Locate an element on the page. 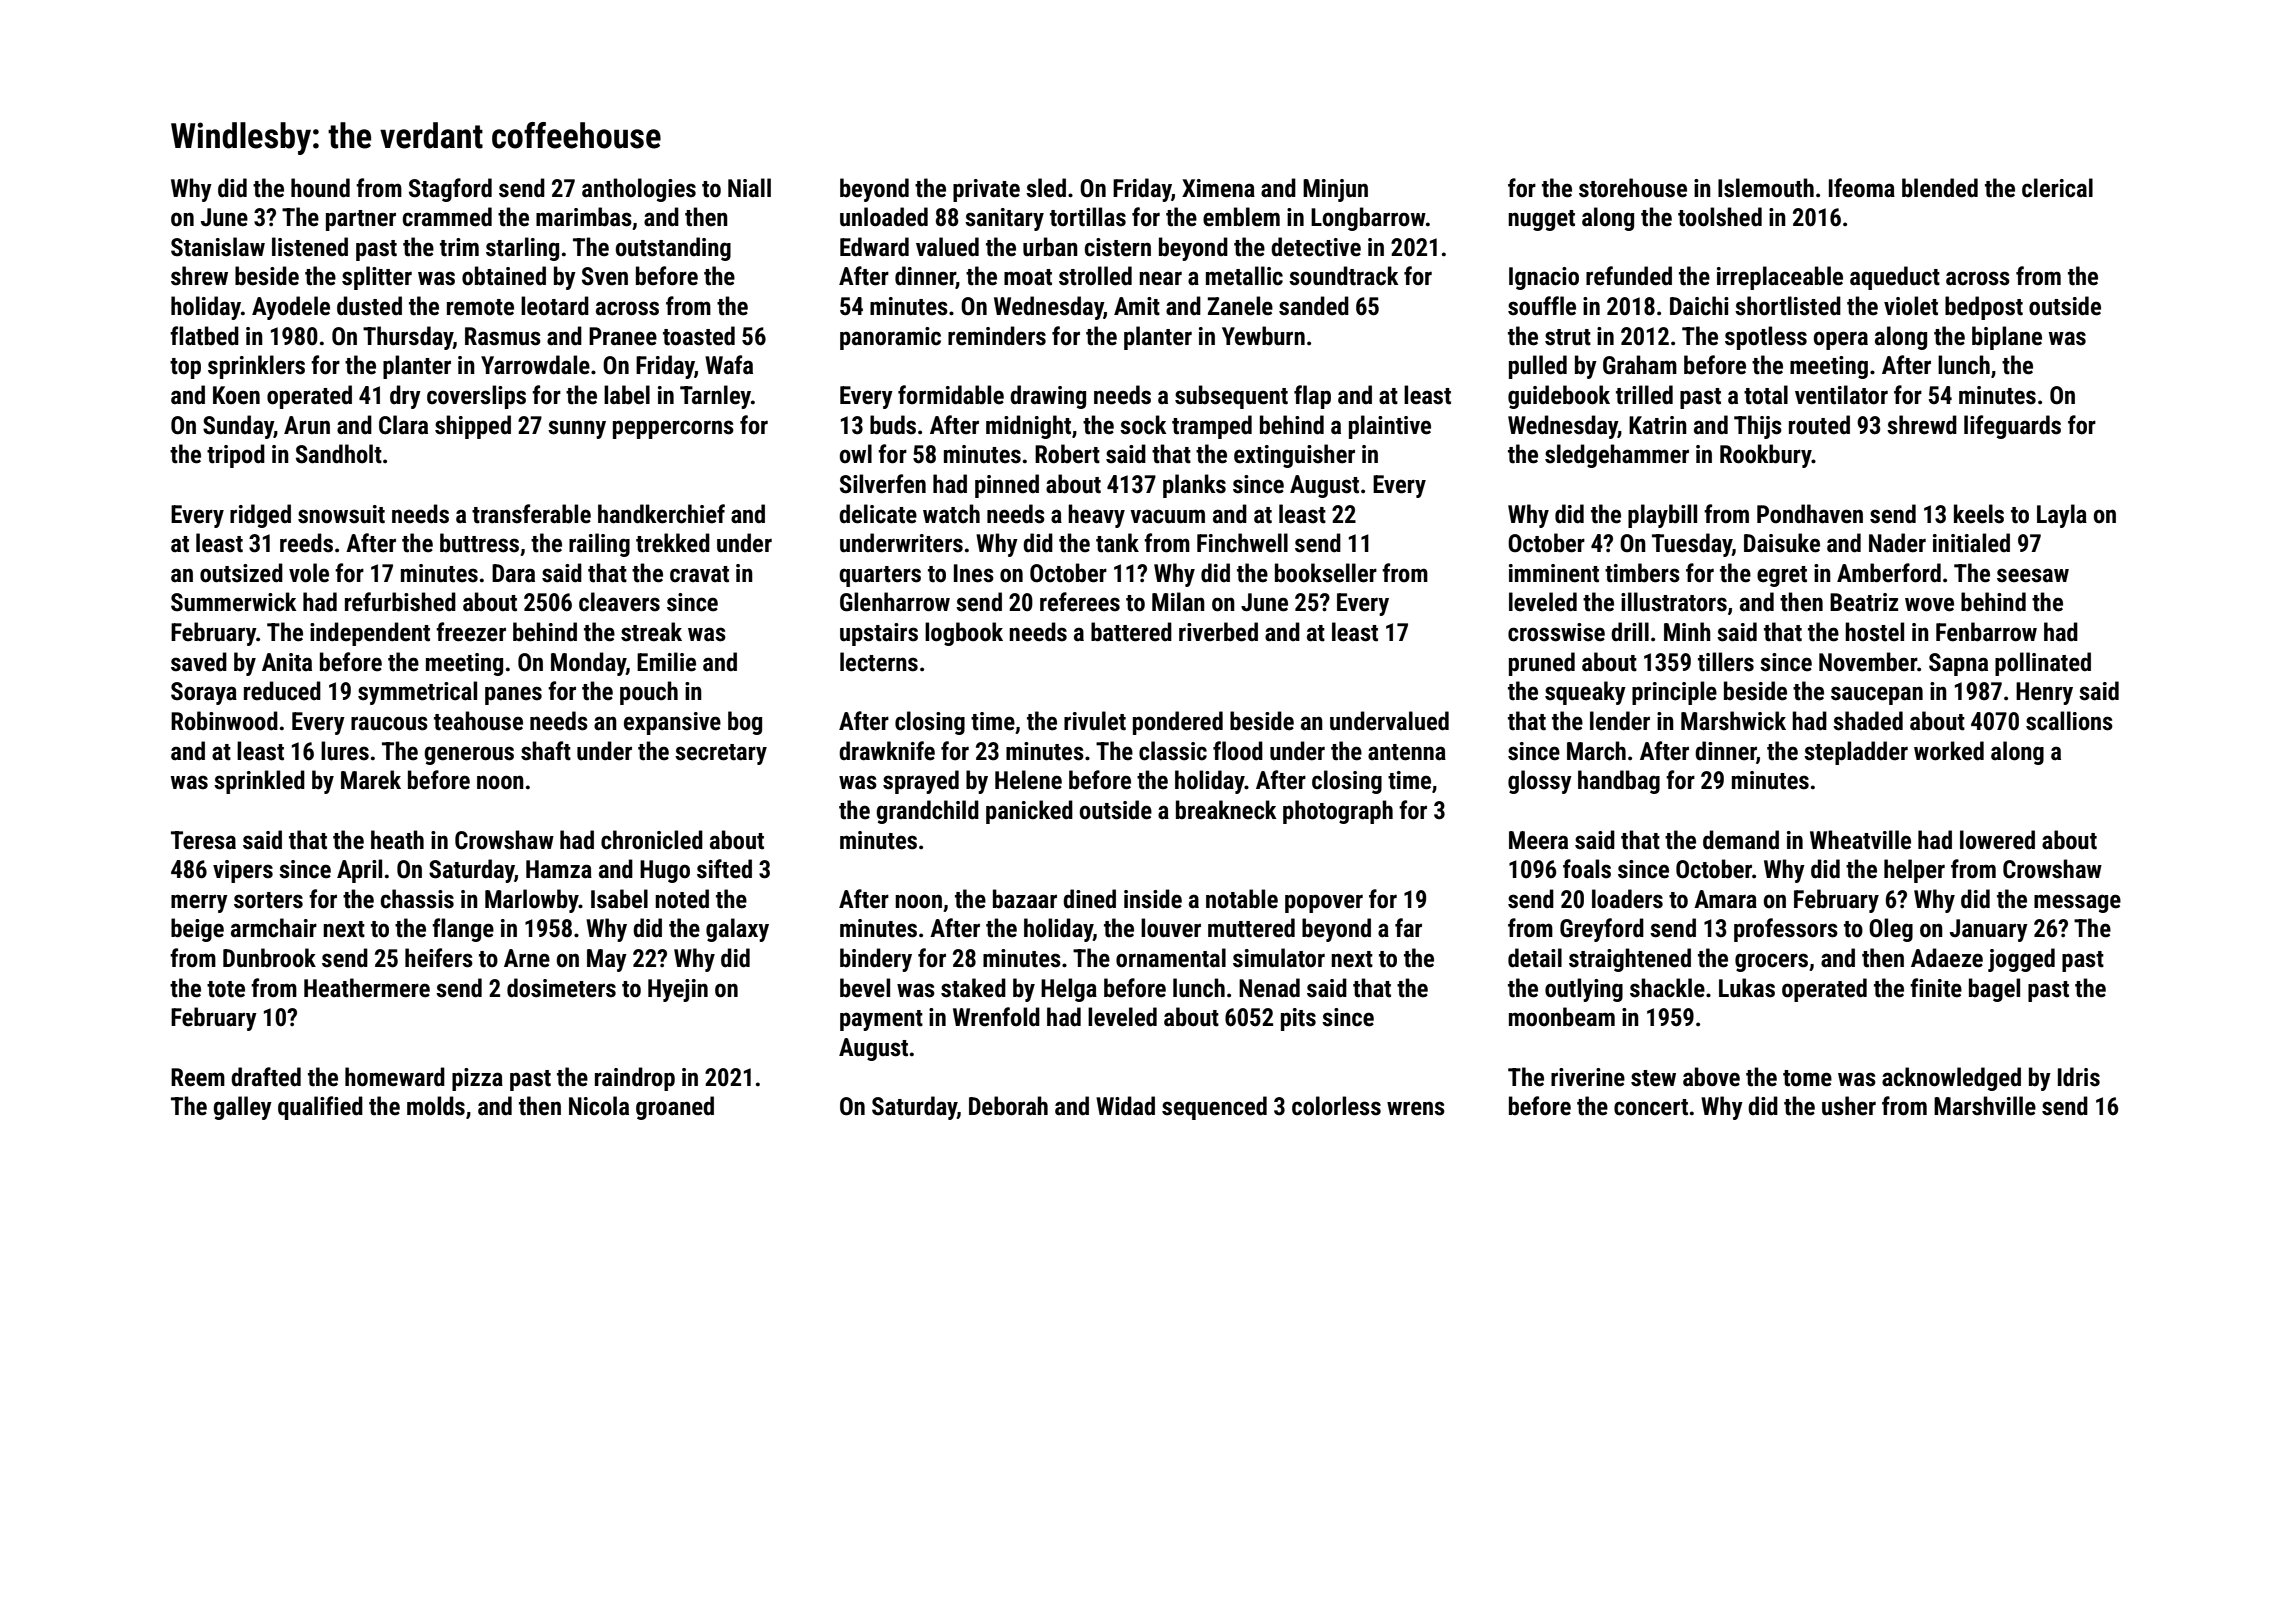 This image has width=2292, height=1620. Stagford is located at coordinates (450, 190).
